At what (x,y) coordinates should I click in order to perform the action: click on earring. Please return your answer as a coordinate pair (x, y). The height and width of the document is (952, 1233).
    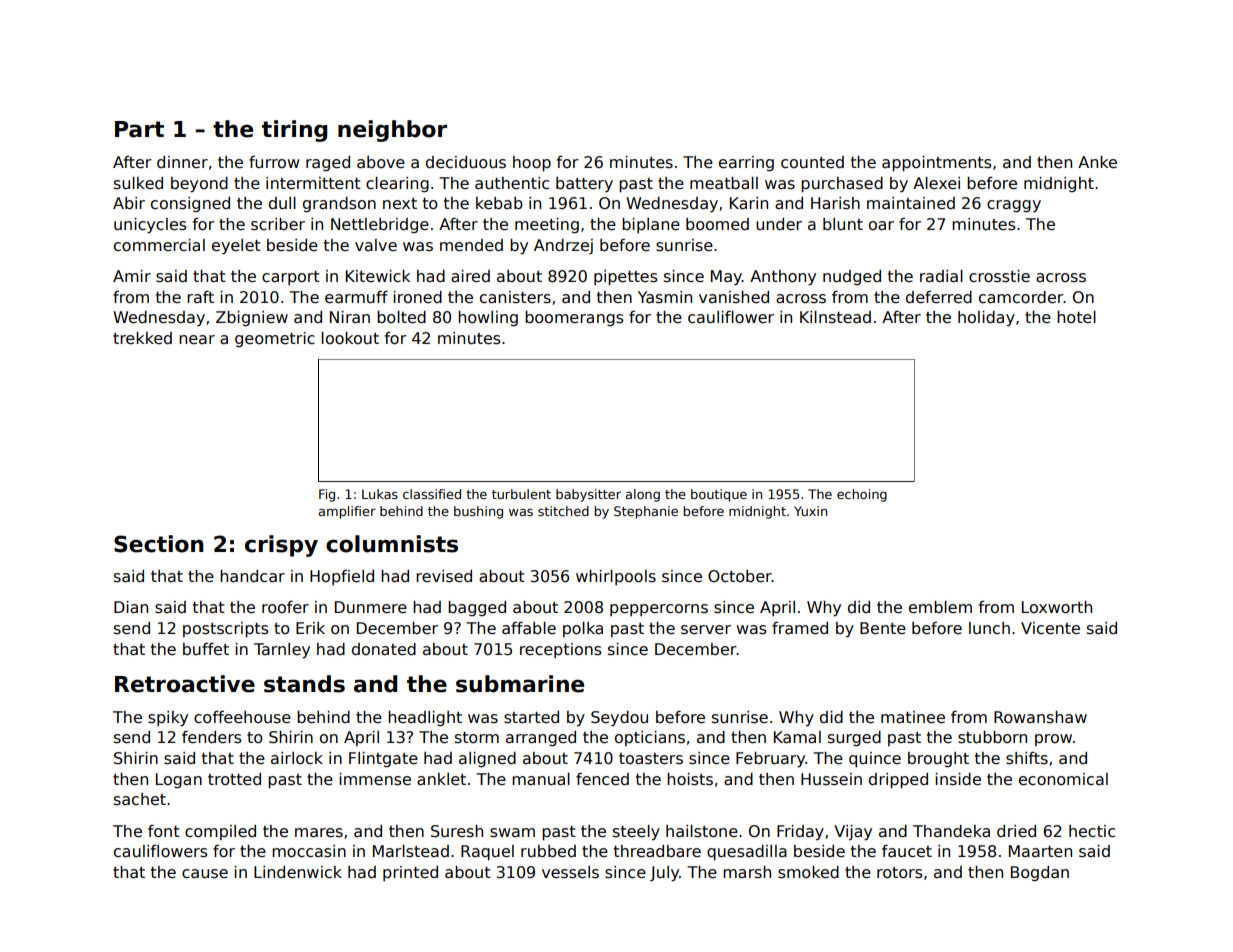
    Looking at the image, I should click on (746, 163).
